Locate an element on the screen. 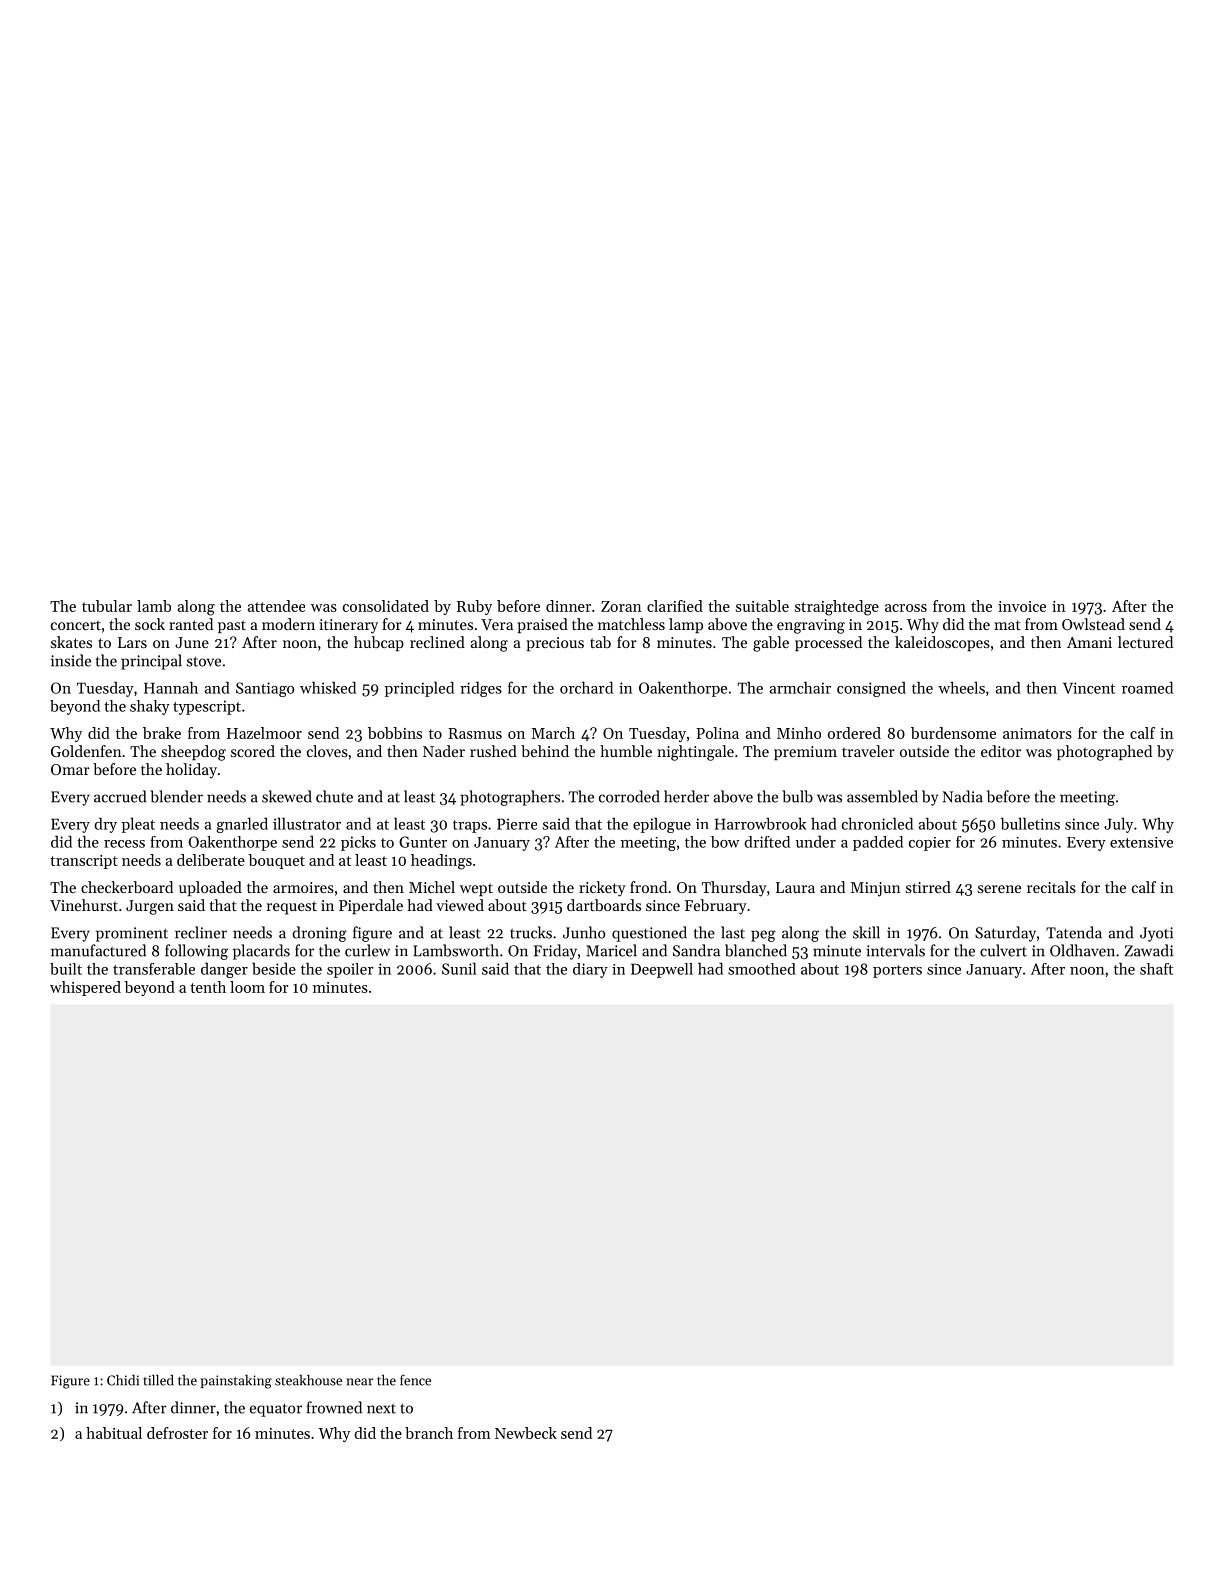 Image resolution: width=1224 pixels, height=1584 pixels. Ruby is located at coordinates (474, 607).
